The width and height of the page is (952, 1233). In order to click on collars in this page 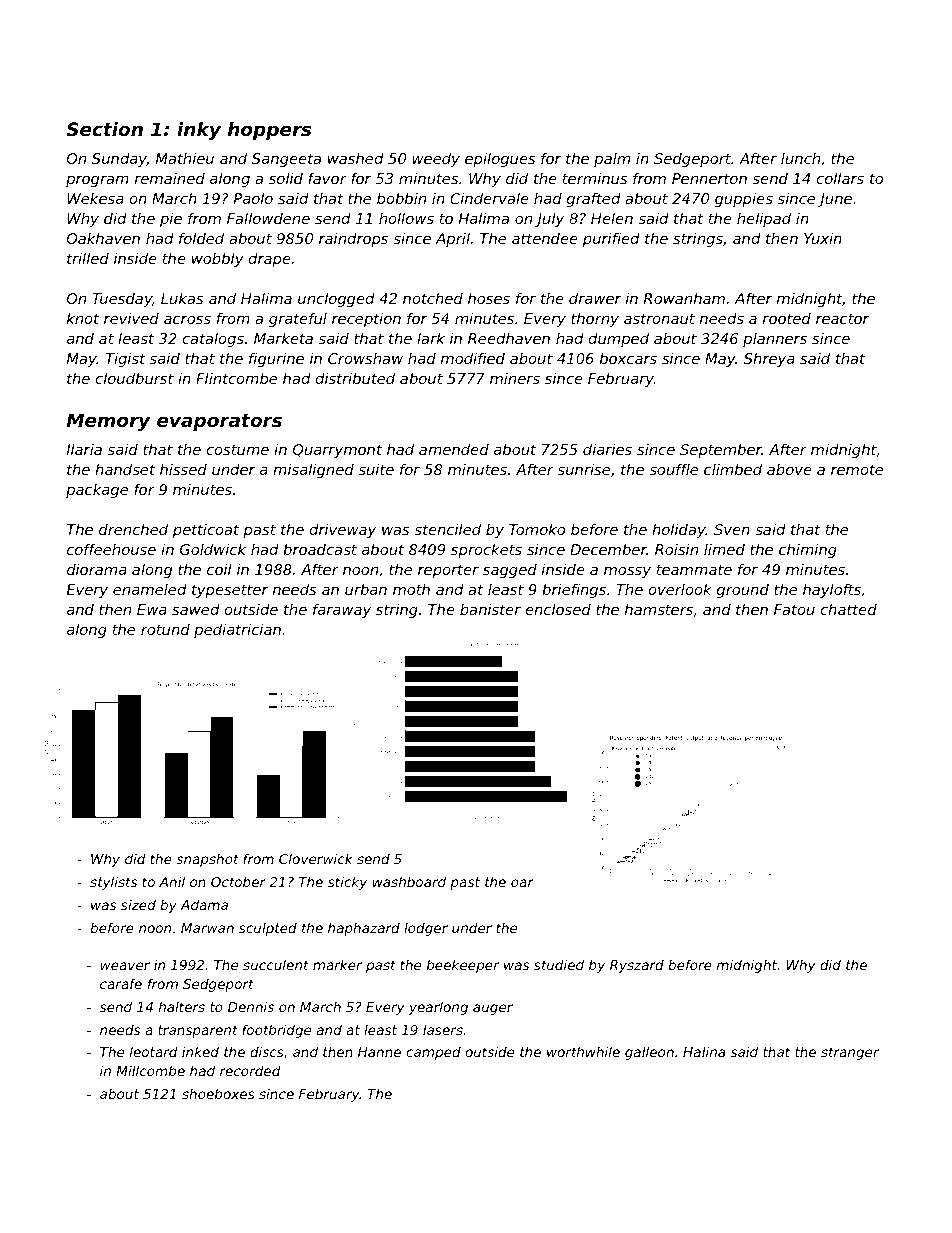, I will do `click(840, 178)`.
